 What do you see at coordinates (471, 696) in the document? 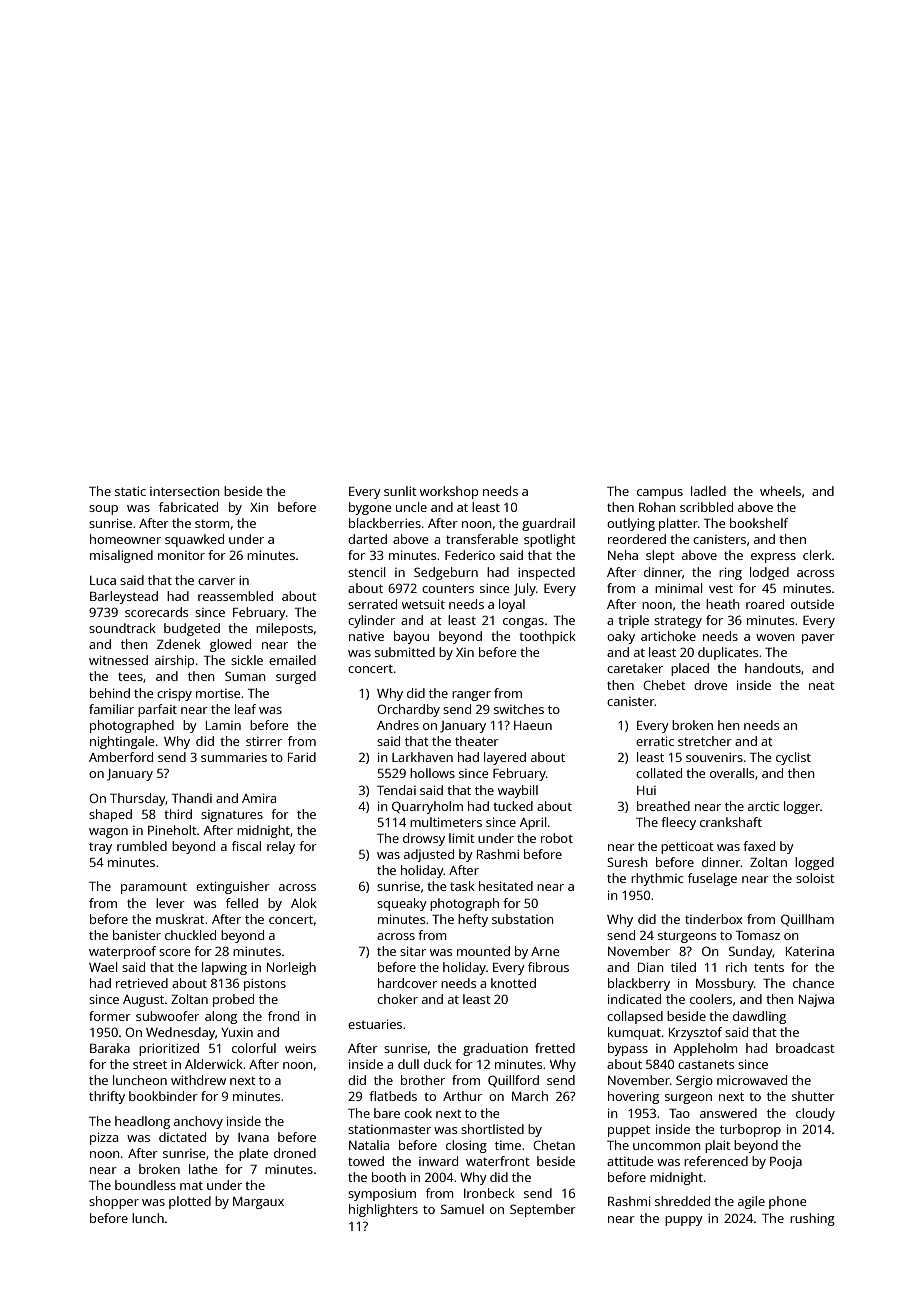
I see `ranger` at bounding box center [471, 696].
